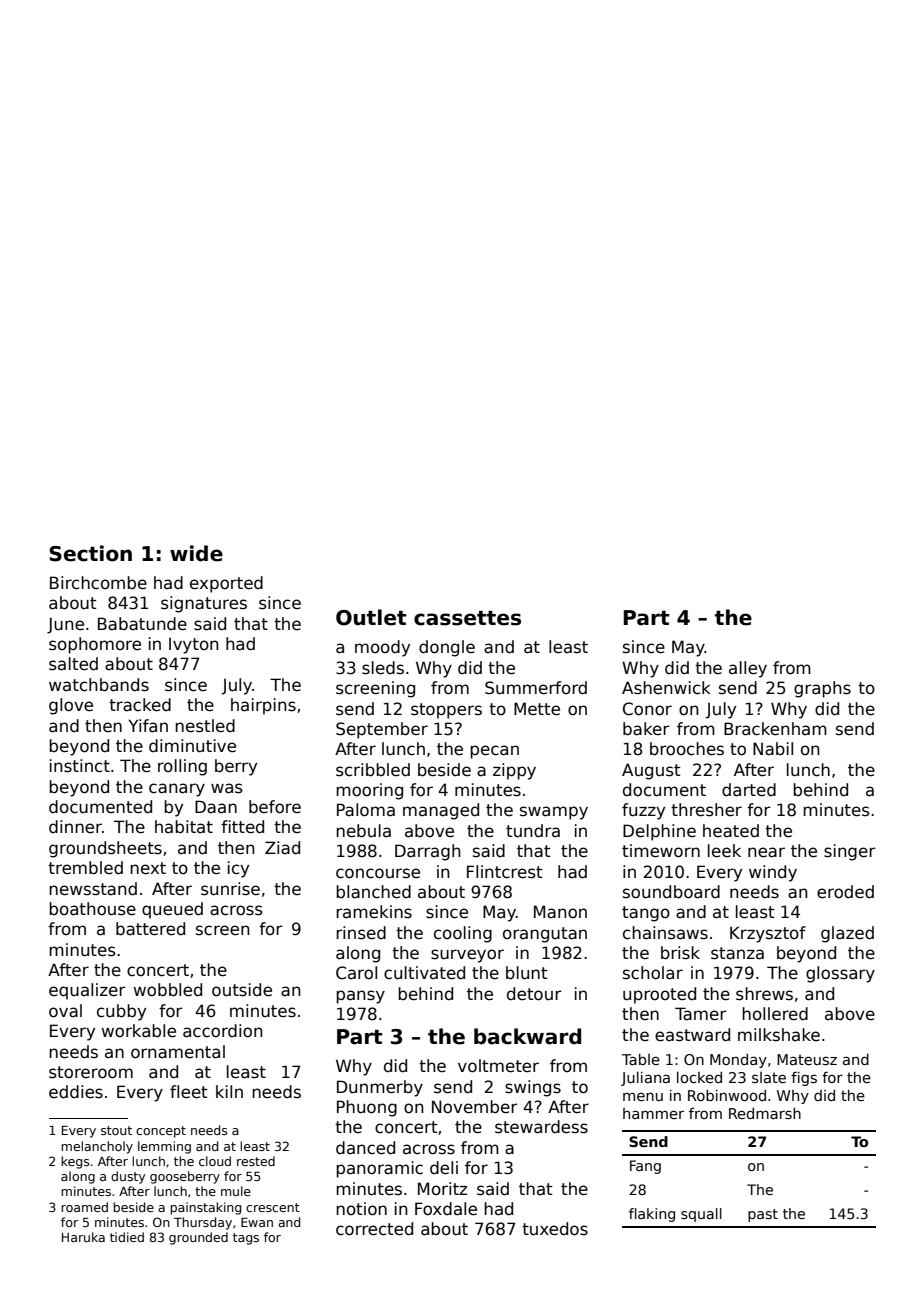  I want to click on tags, so click(246, 1239).
